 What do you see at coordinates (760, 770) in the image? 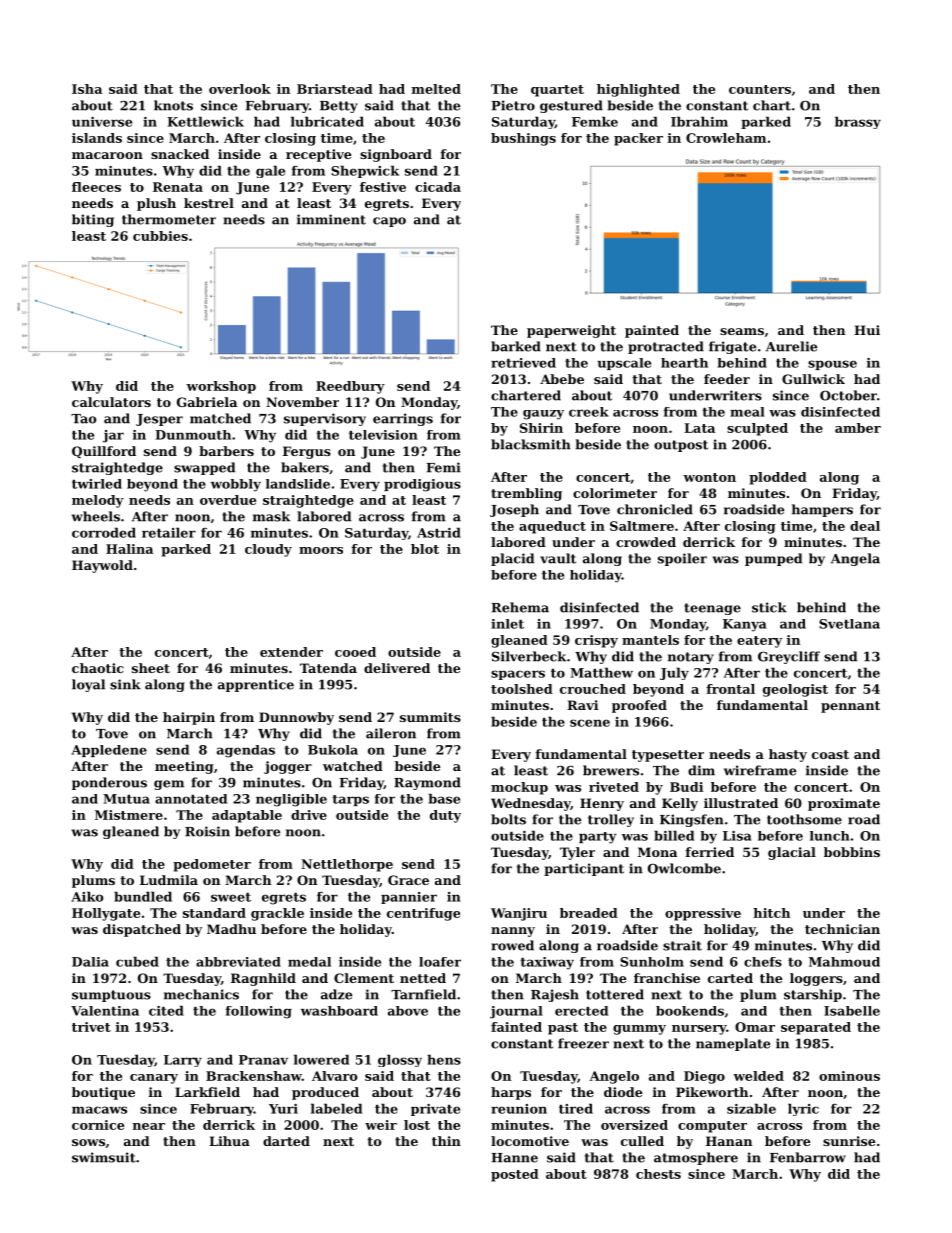
I see `wireframe` at bounding box center [760, 770].
